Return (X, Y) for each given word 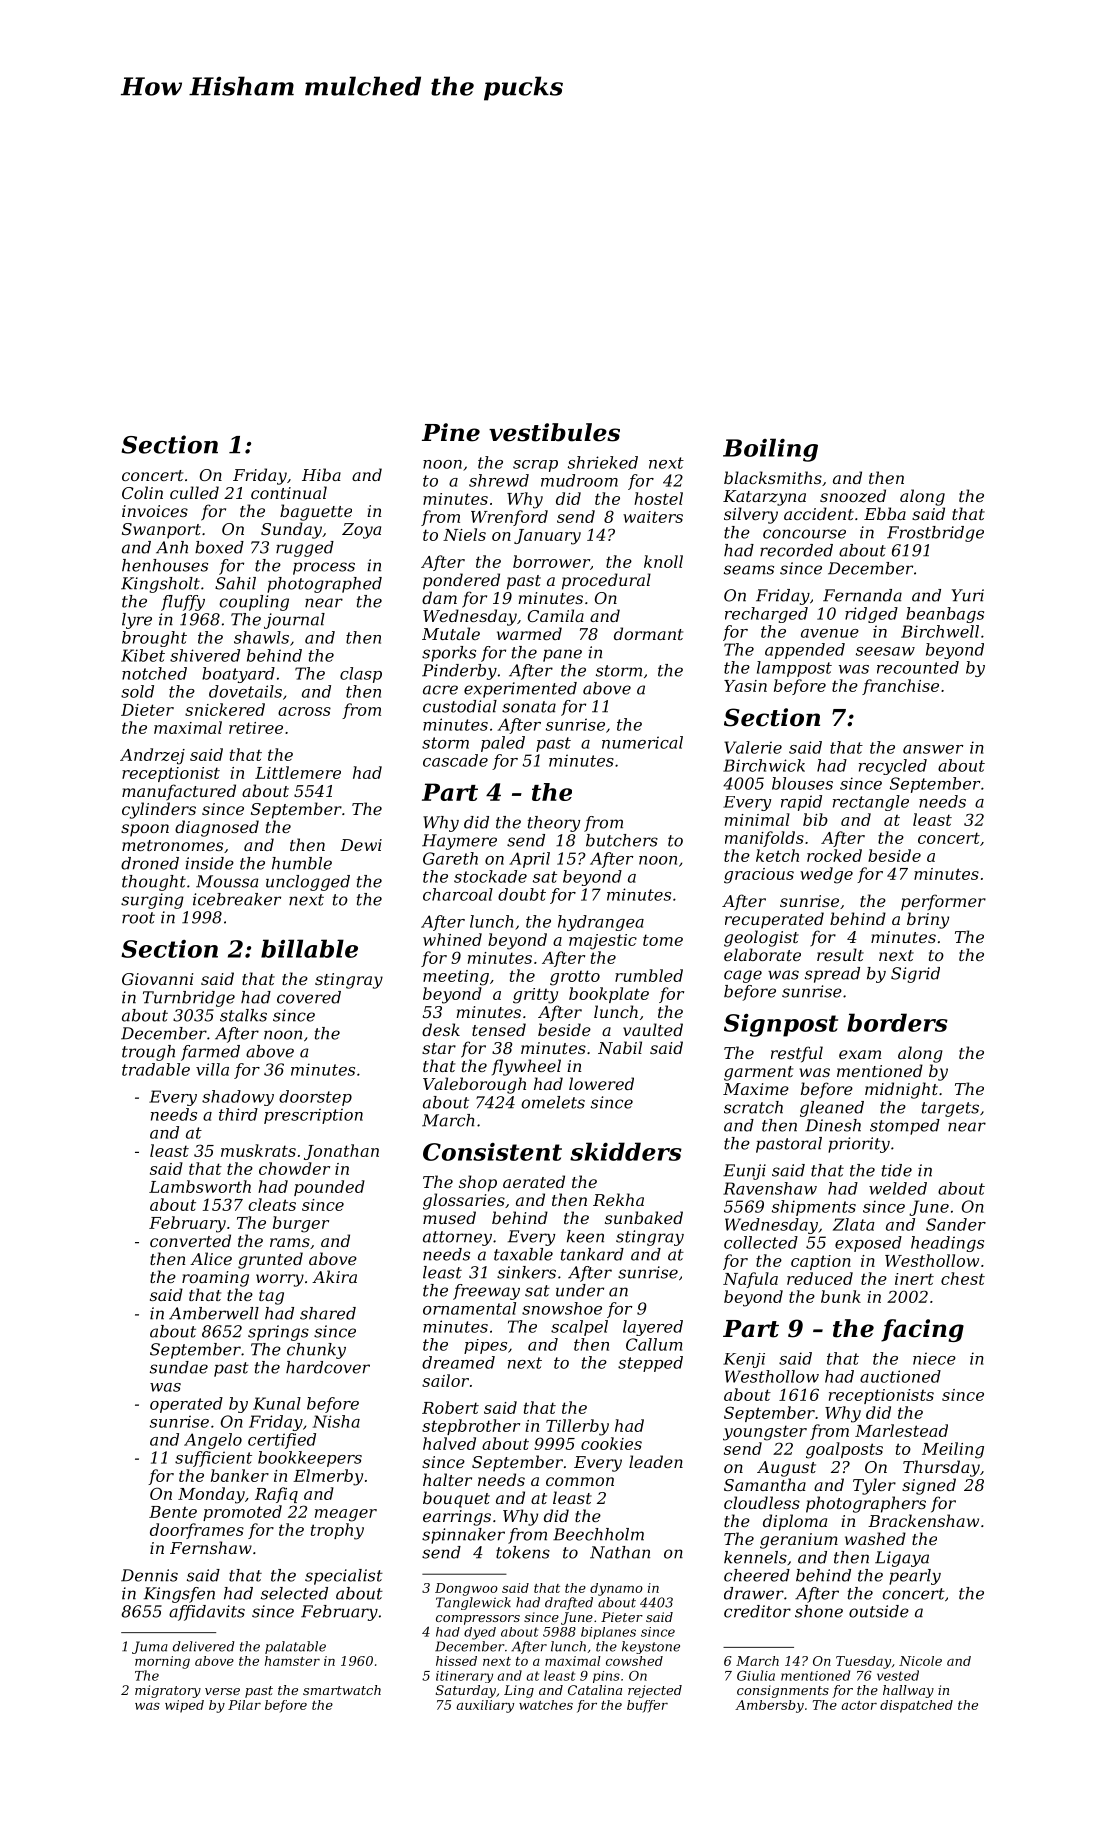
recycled (893, 767)
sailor (445, 1380)
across (304, 711)
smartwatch (342, 1690)
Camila (556, 615)
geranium (799, 1541)
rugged (305, 549)
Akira (334, 1276)
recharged (766, 615)
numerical (642, 742)
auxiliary (485, 1706)
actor (859, 1705)
